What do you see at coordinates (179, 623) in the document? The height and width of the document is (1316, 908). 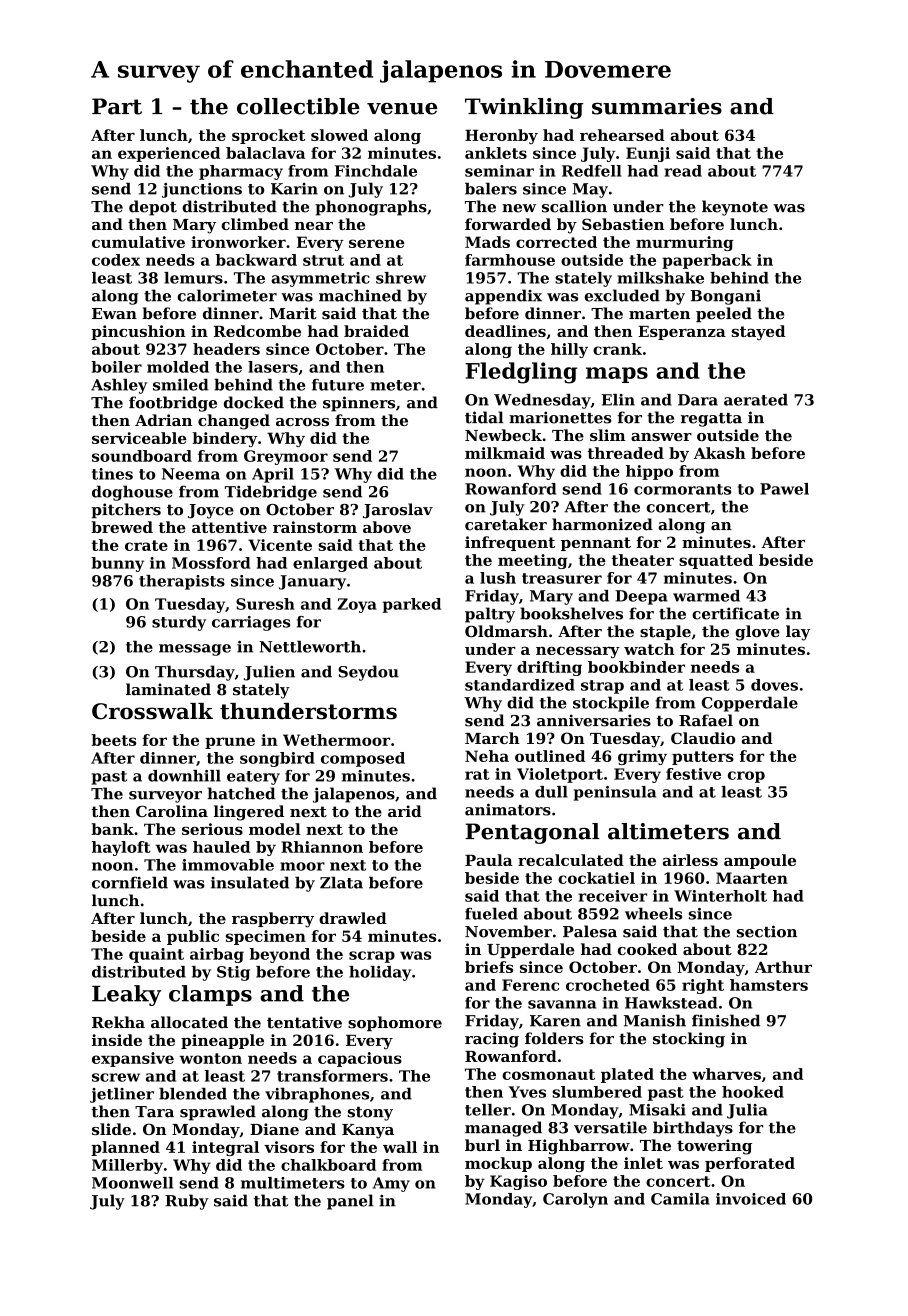 I see `sturdy` at bounding box center [179, 623].
